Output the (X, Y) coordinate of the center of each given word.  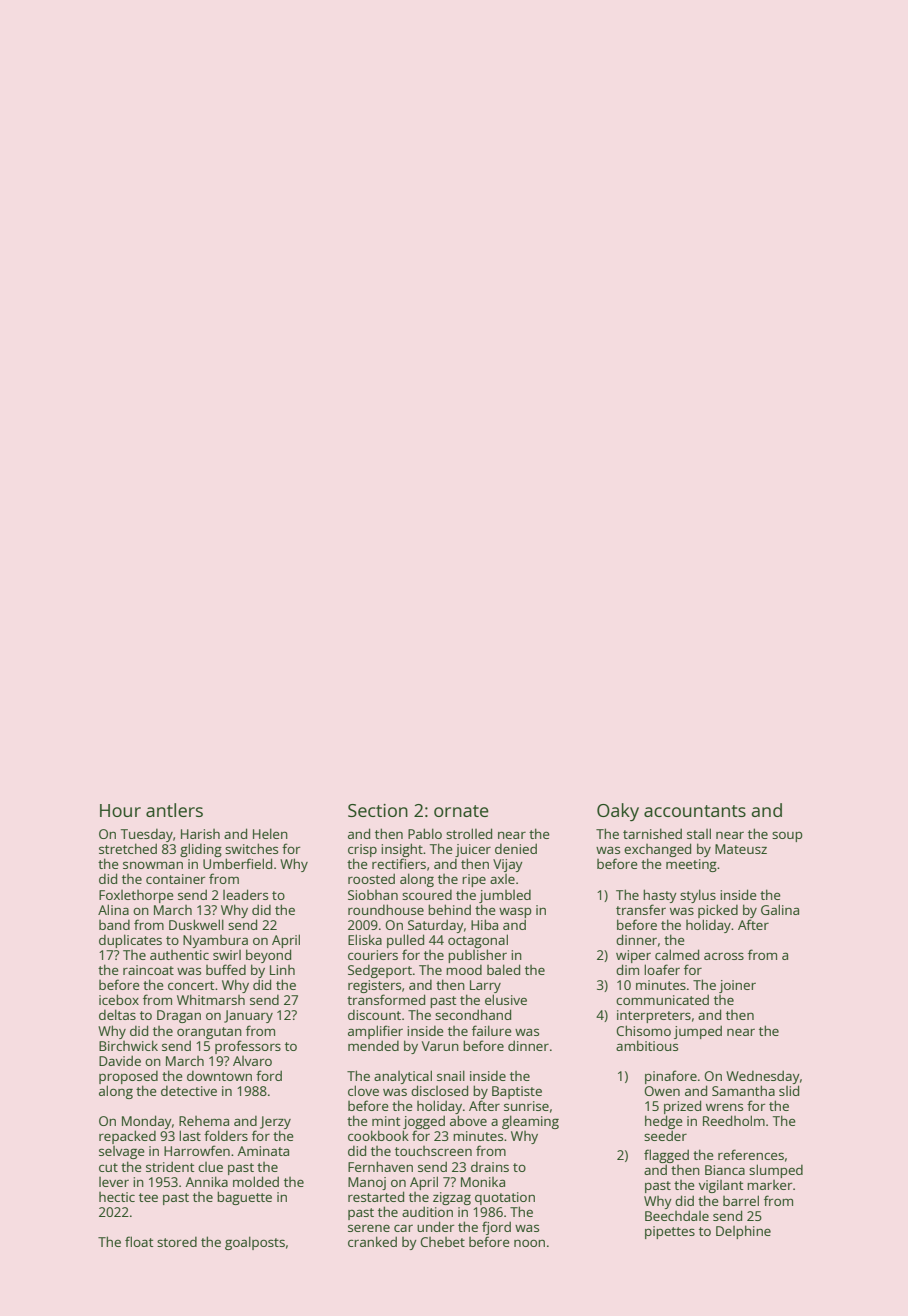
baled (503, 969)
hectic (117, 1197)
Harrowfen (197, 1150)
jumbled (505, 896)
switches (251, 848)
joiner (737, 986)
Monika (483, 1182)
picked (718, 911)
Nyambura (215, 941)
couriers (373, 955)
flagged (666, 1156)
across (724, 956)
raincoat (148, 970)
